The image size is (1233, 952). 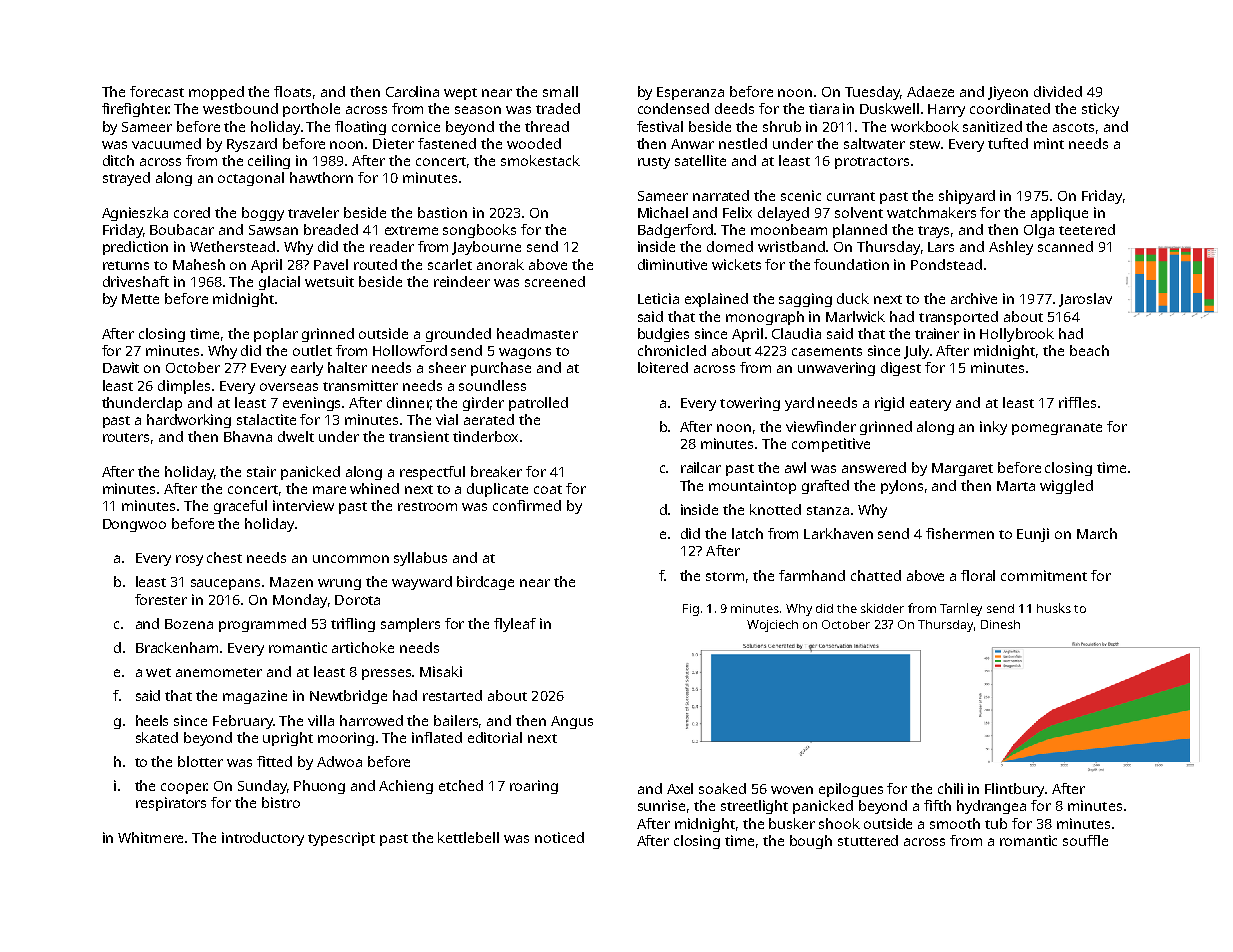 I want to click on Carolina, so click(x=412, y=91).
